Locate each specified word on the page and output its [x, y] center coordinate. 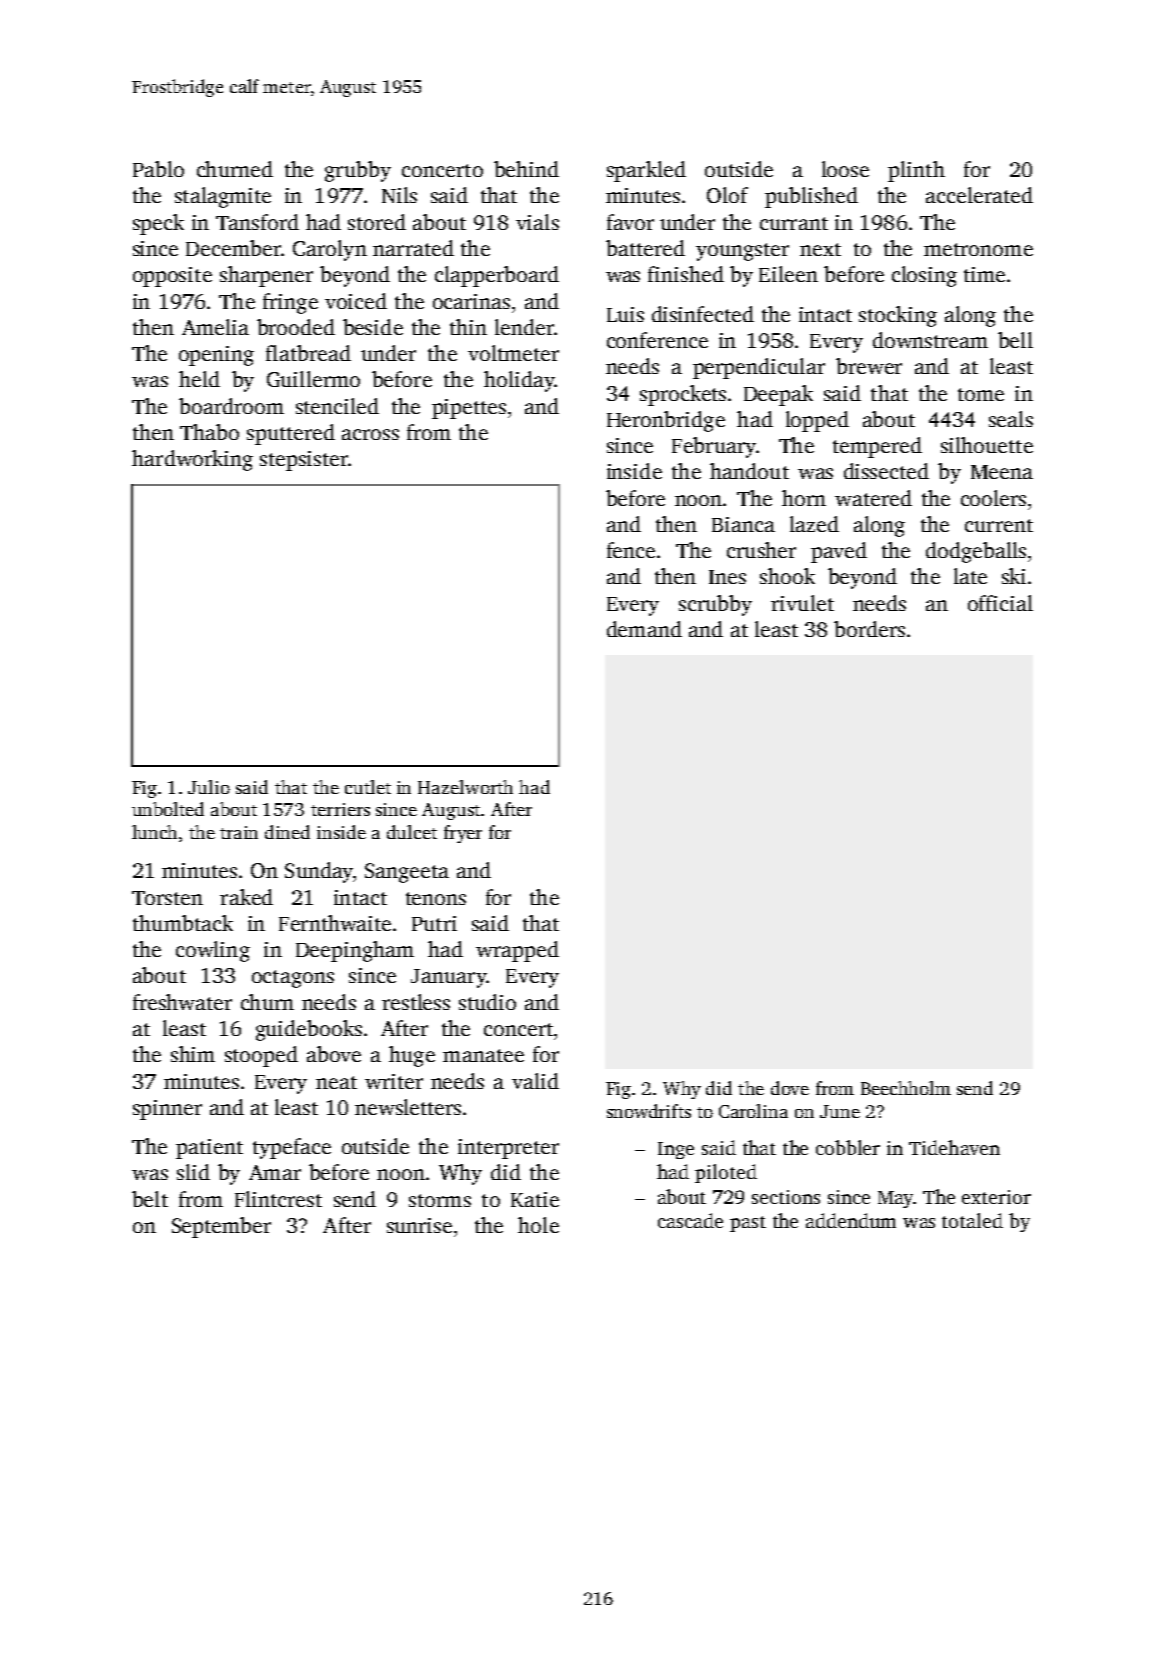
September [221, 1227]
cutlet [368, 787]
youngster [742, 252]
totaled [972, 1220]
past [748, 1224]
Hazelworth [465, 787]
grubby [358, 171]
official [1000, 603]
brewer [869, 366]
